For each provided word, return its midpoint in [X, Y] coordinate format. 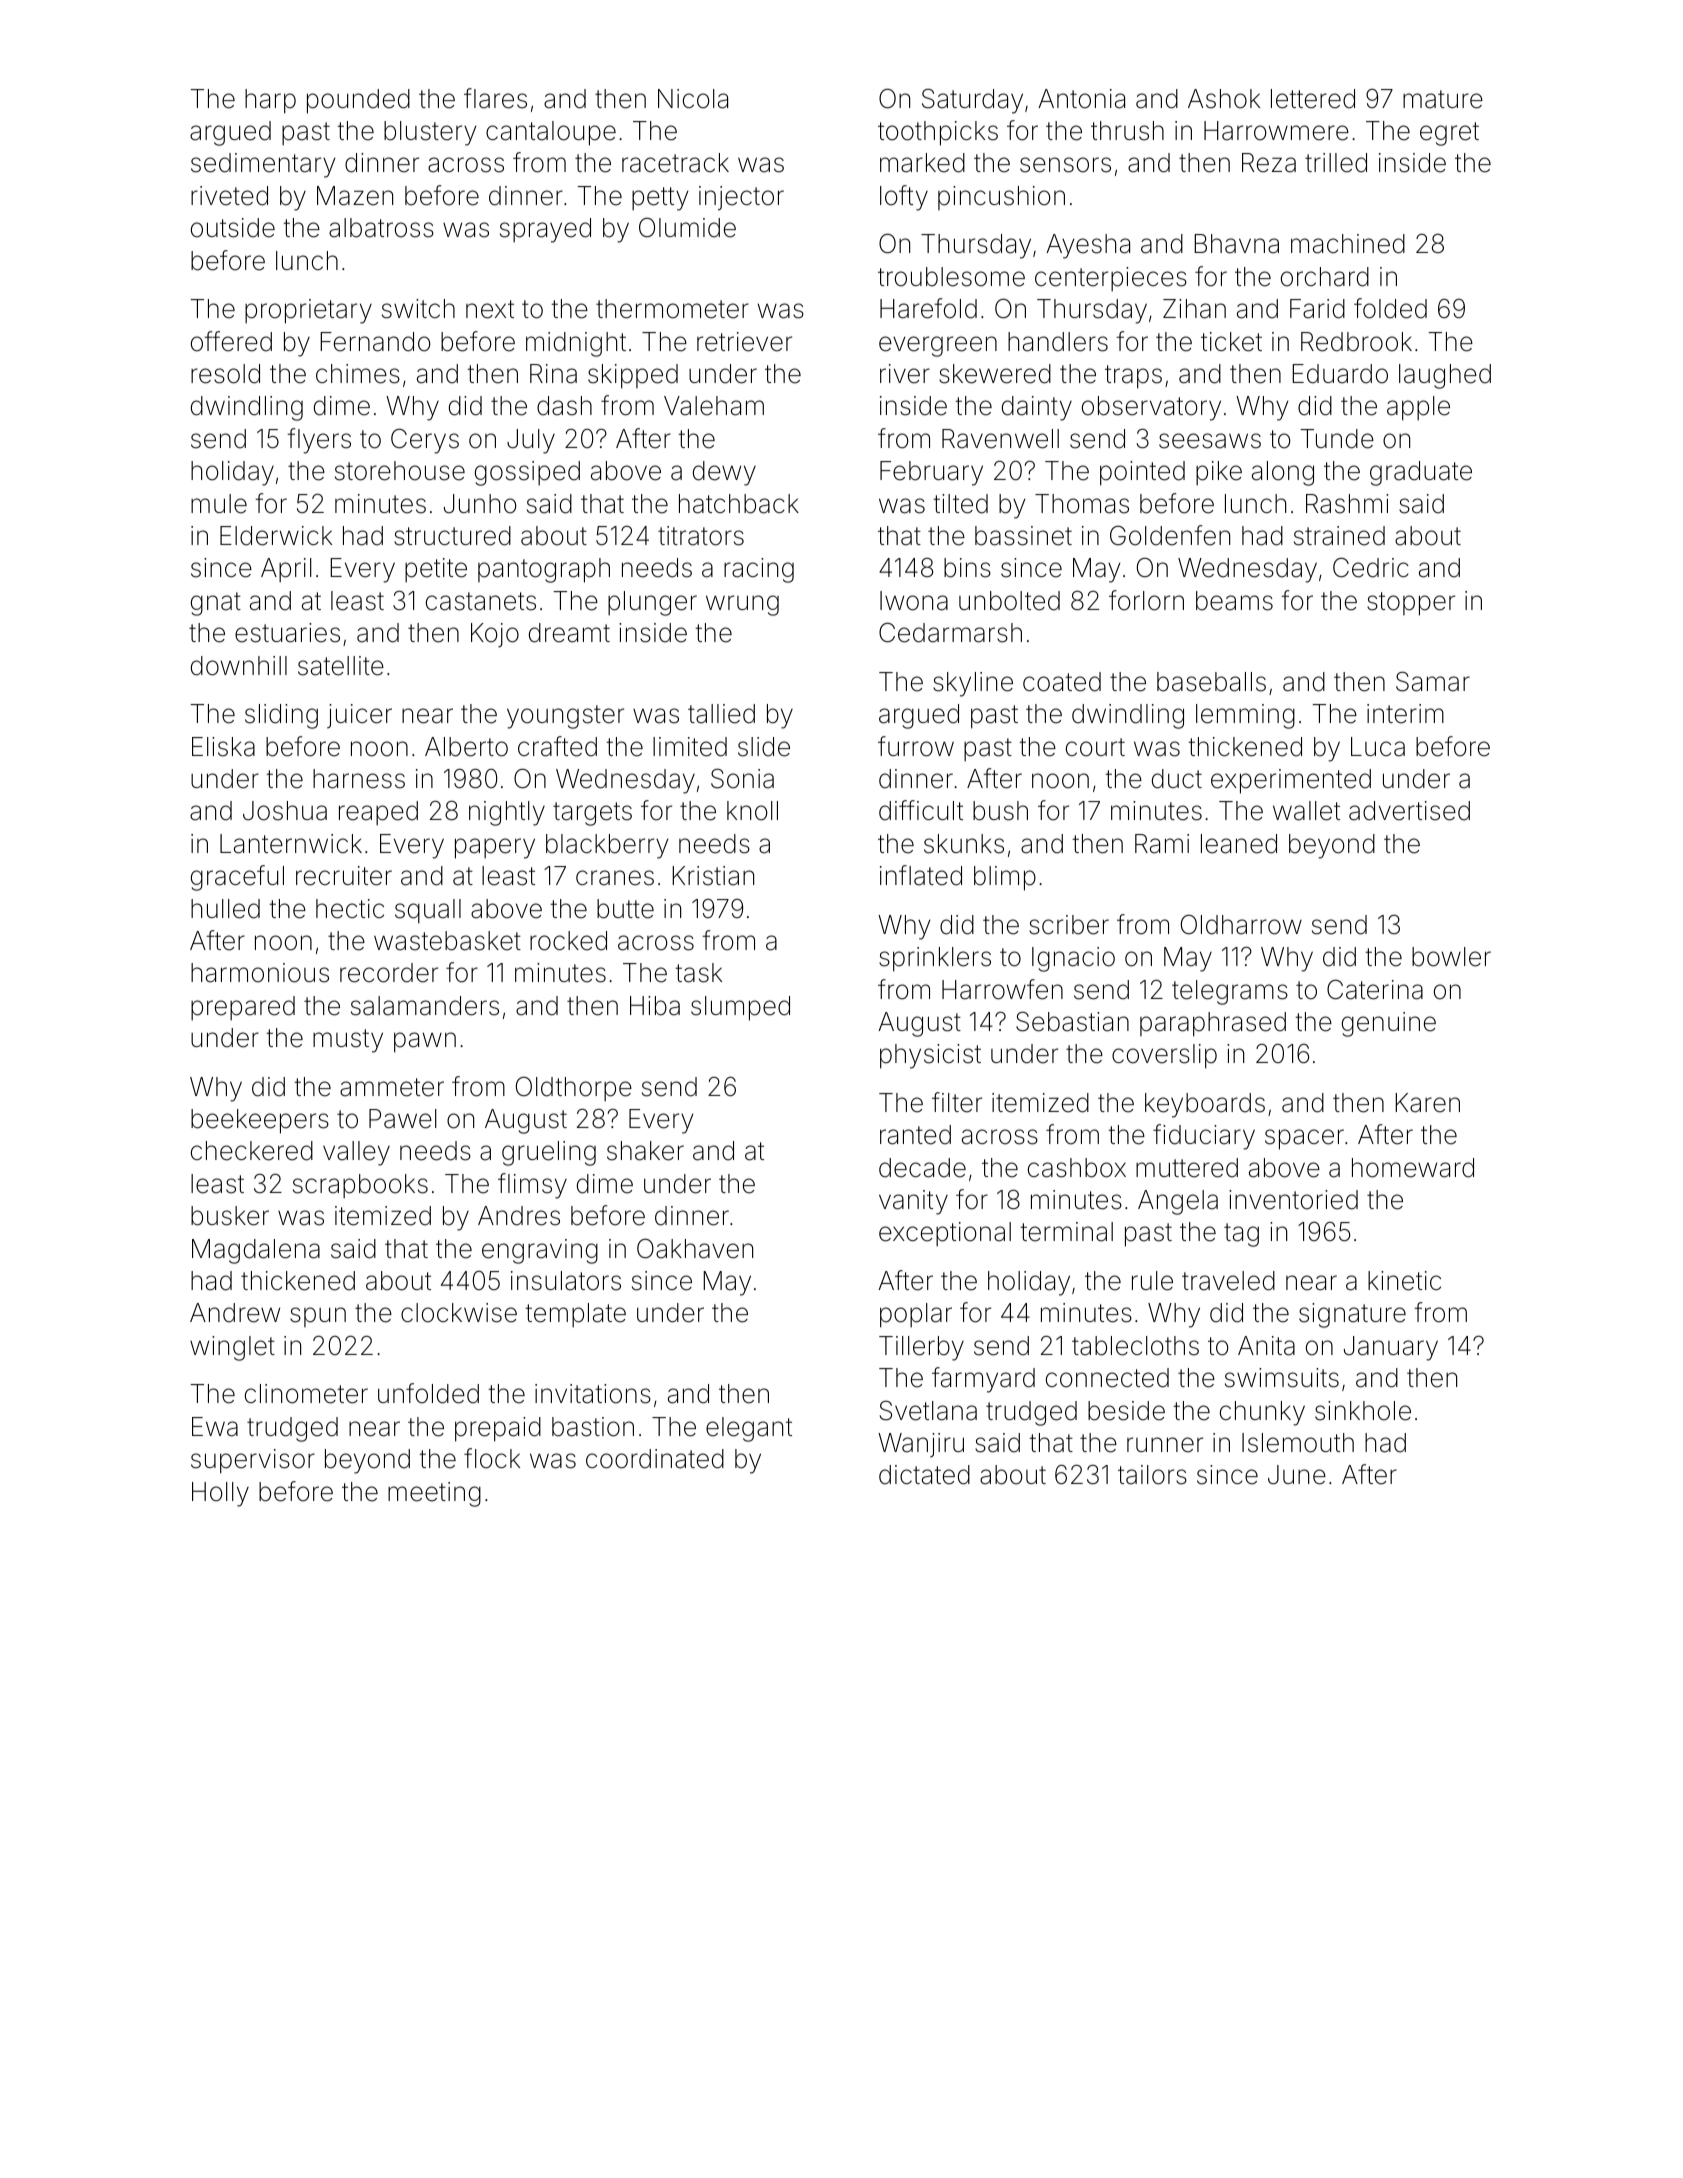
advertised [1409, 811]
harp [270, 101]
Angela [1178, 1202]
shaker [645, 1151]
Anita [1266, 1346]
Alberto [466, 747]
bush [1000, 811]
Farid [1317, 309]
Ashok [1224, 99]
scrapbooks [360, 1186]
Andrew [235, 1313]
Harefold [928, 308]
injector [741, 198]
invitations [593, 1394]
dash [564, 406]
